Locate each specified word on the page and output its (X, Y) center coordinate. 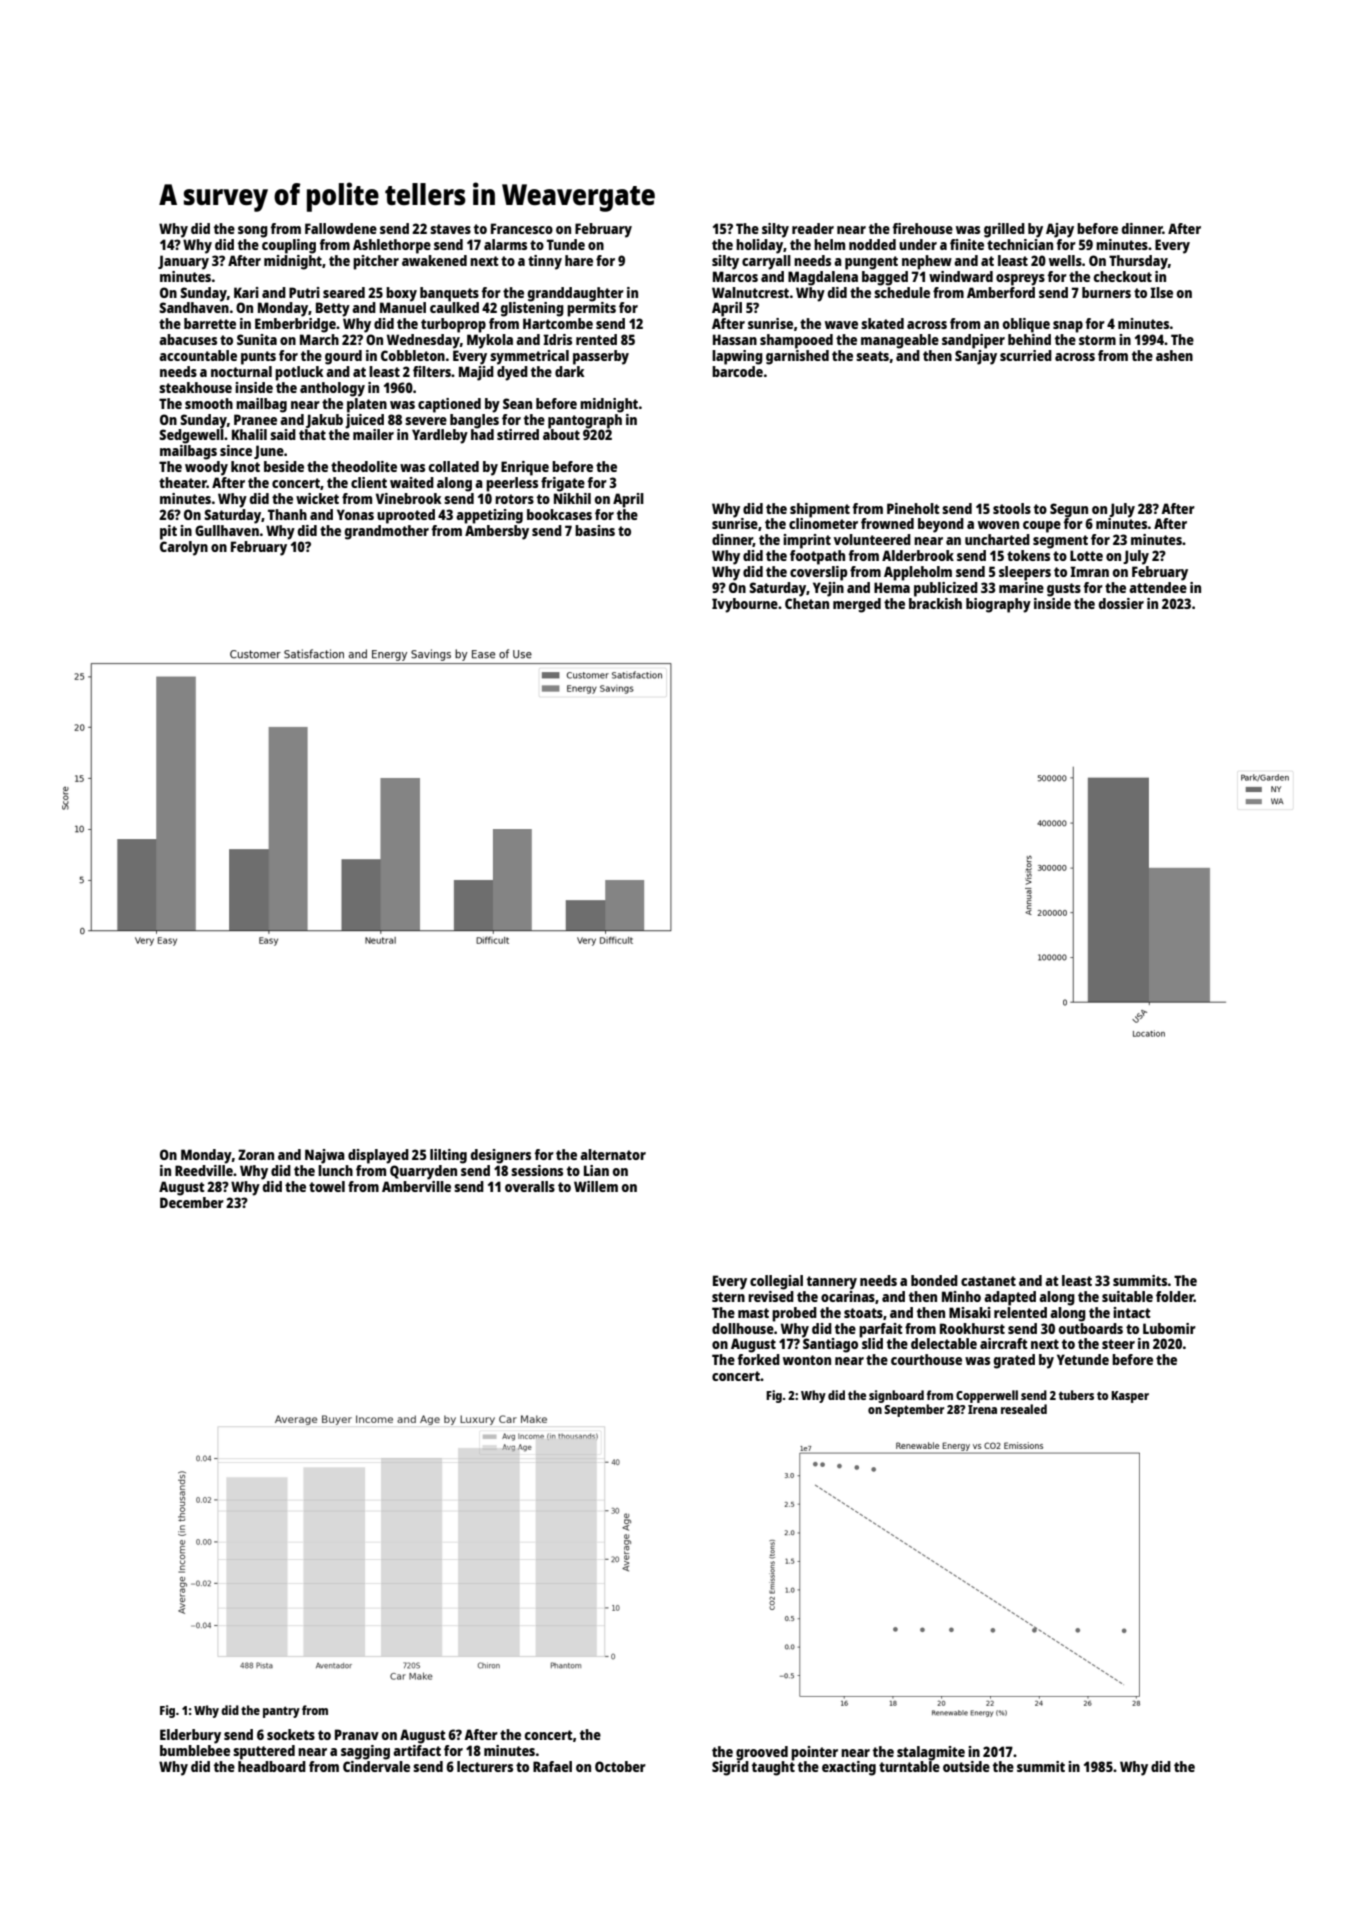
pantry (281, 1712)
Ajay (1060, 230)
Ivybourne (745, 605)
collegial (776, 1282)
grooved (762, 1753)
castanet (988, 1281)
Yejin (828, 589)
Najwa (325, 1156)
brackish (935, 603)
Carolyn (184, 548)
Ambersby (497, 532)
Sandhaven (194, 307)
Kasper (1130, 1397)
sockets (291, 1734)
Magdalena (823, 278)
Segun (1069, 510)
